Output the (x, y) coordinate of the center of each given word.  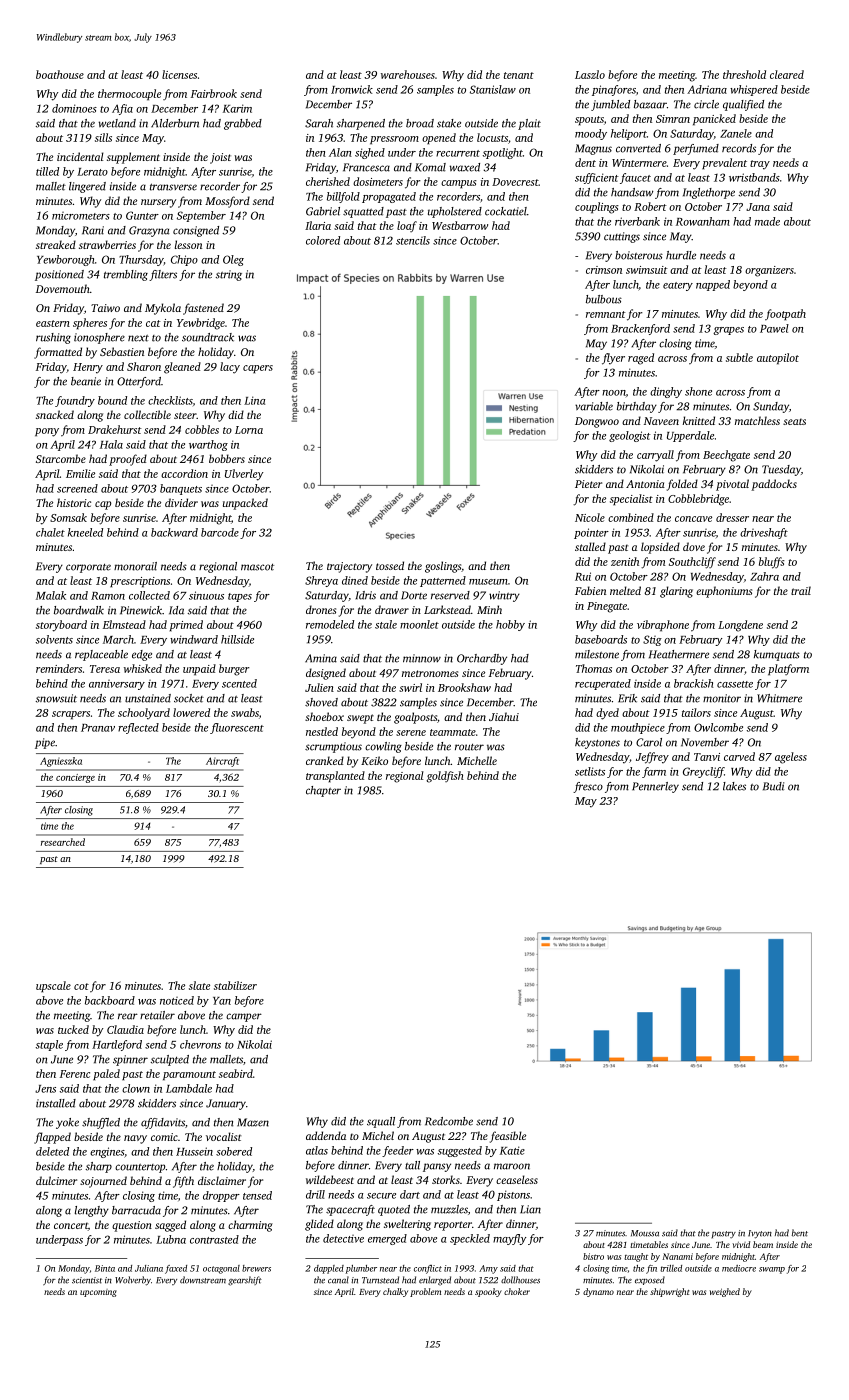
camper (244, 1017)
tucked (73, 1029)
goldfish (445, 777)
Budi (773, 786)
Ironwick (352, 89)
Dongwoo (597, 422)
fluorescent (237, 728)
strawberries (107, 244)
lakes (734, 786)
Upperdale (690, 436)
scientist (87, 1280)
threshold (744, 74)
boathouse (60, 74)
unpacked (245, 504)
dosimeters (378, 181)
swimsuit (647, 270)
